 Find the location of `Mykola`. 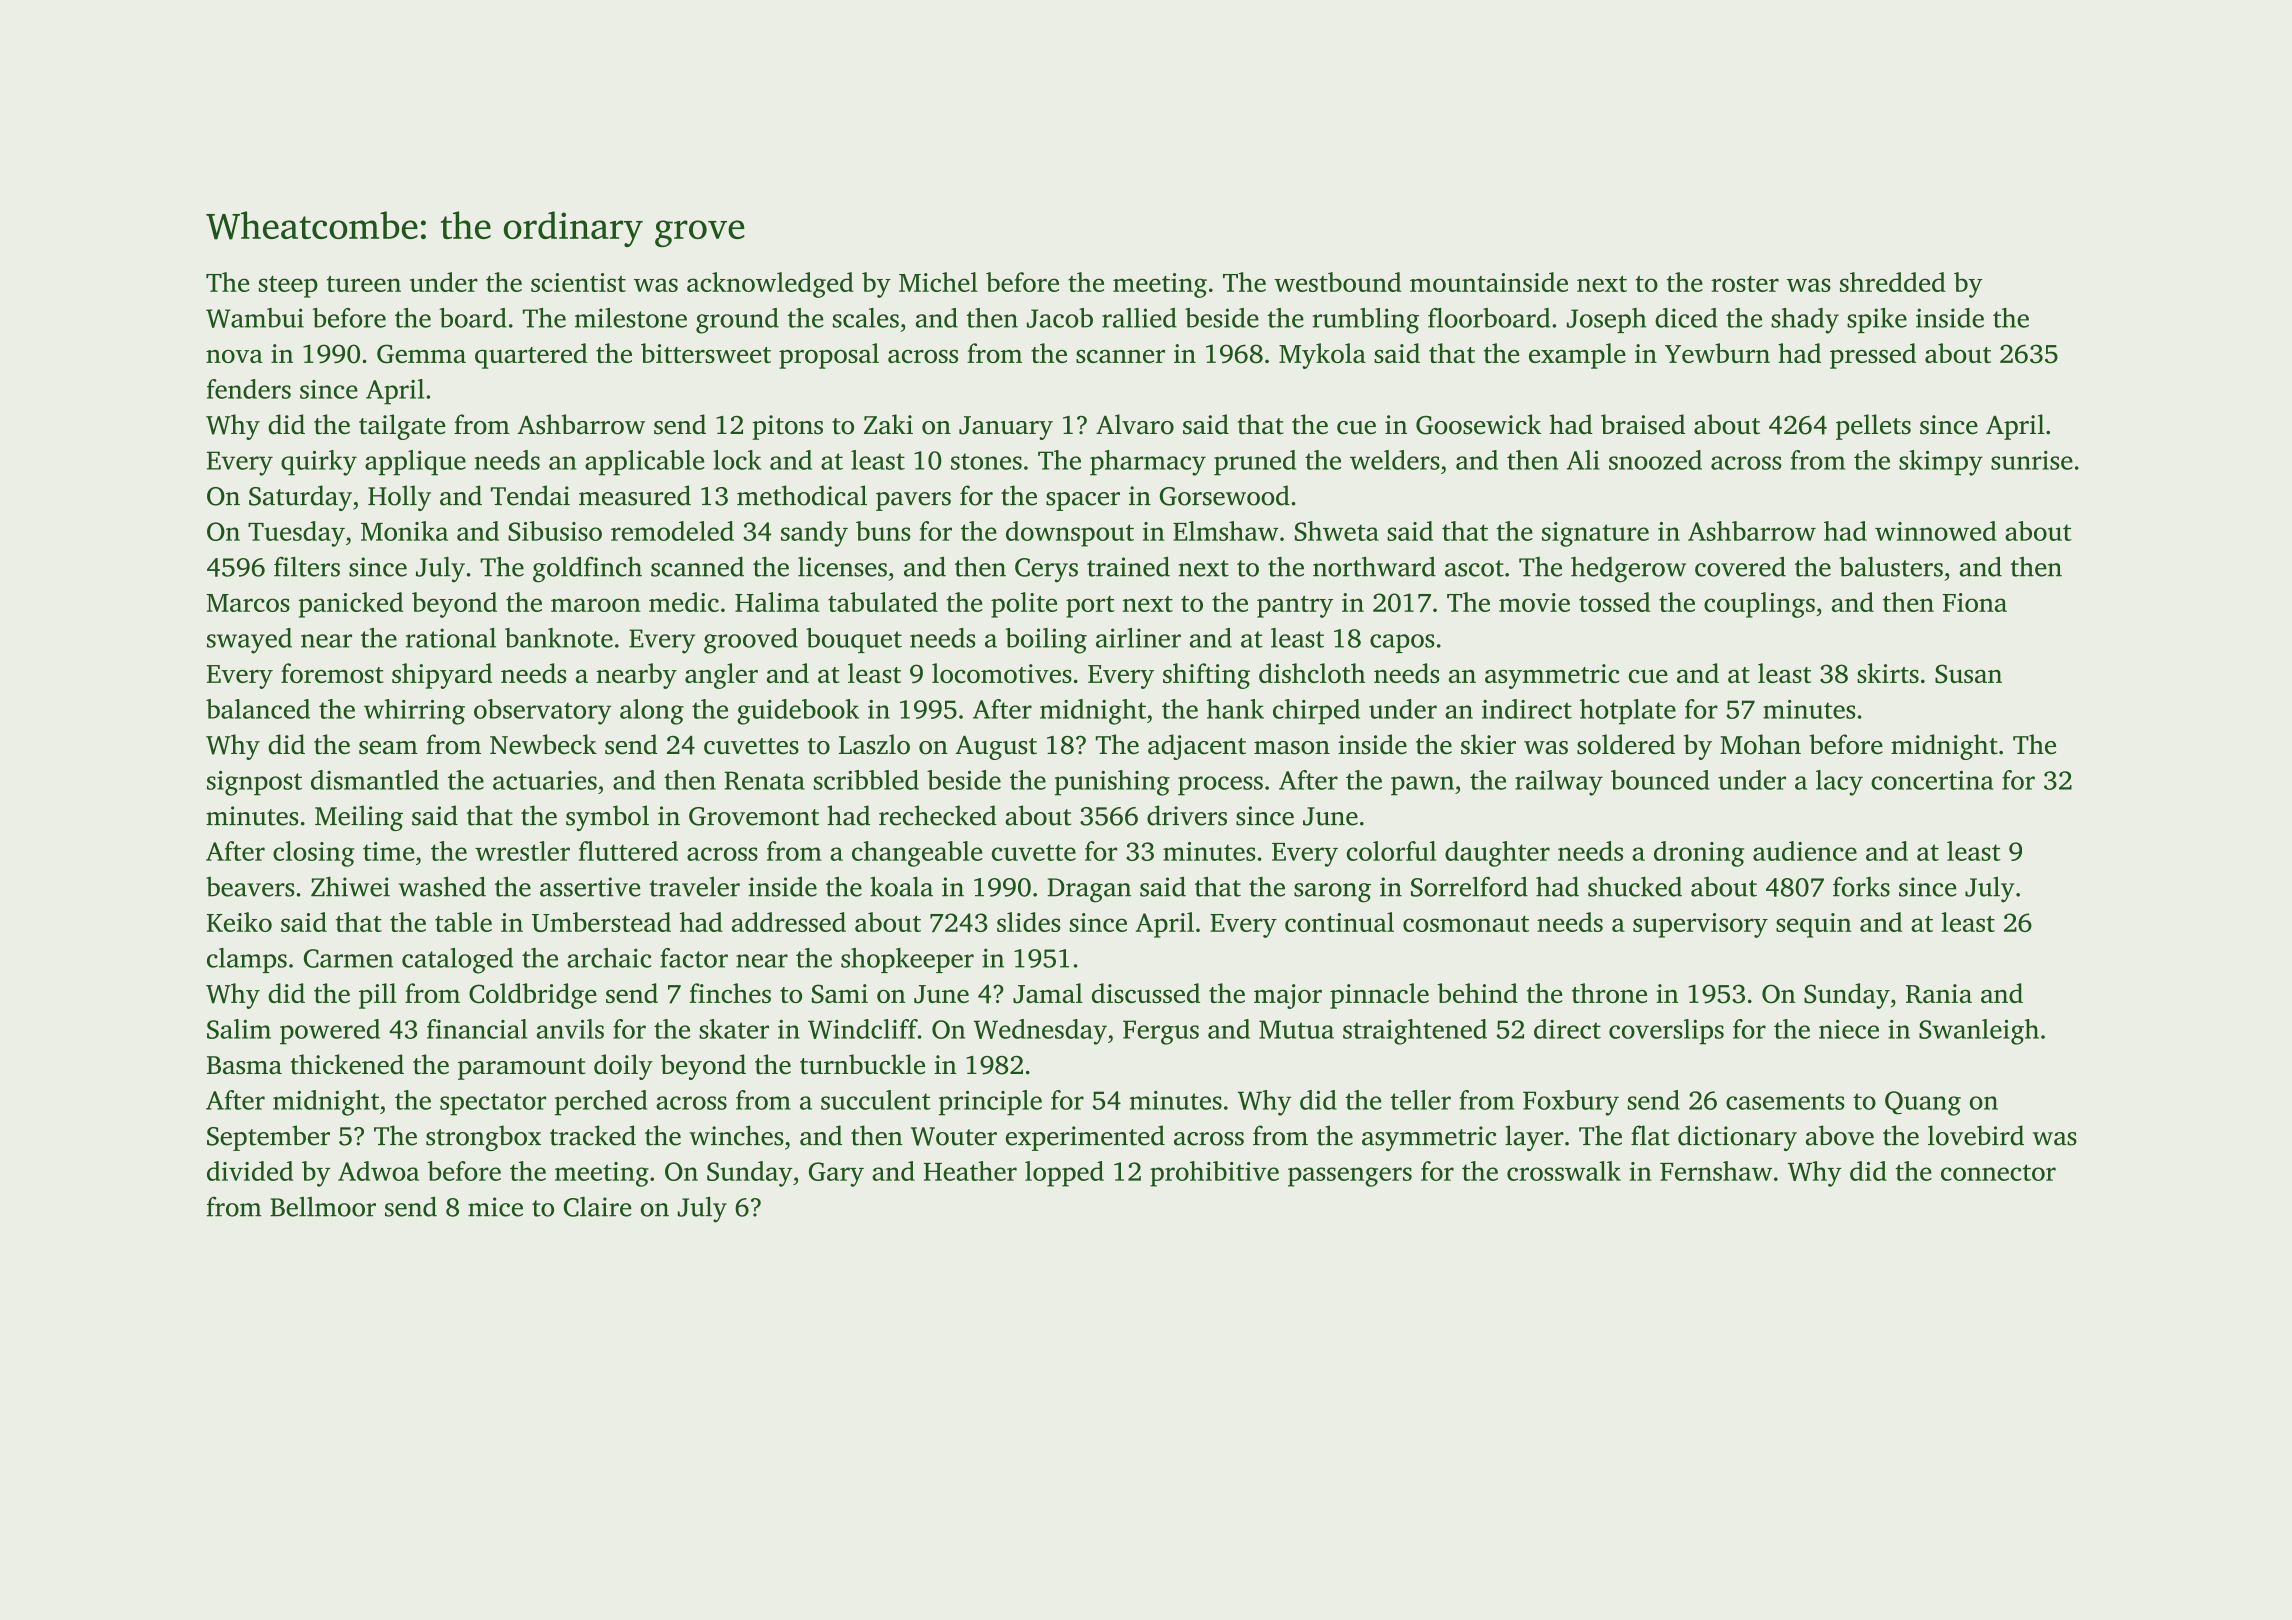

Mykola is located at coordinates (1322, 356).
